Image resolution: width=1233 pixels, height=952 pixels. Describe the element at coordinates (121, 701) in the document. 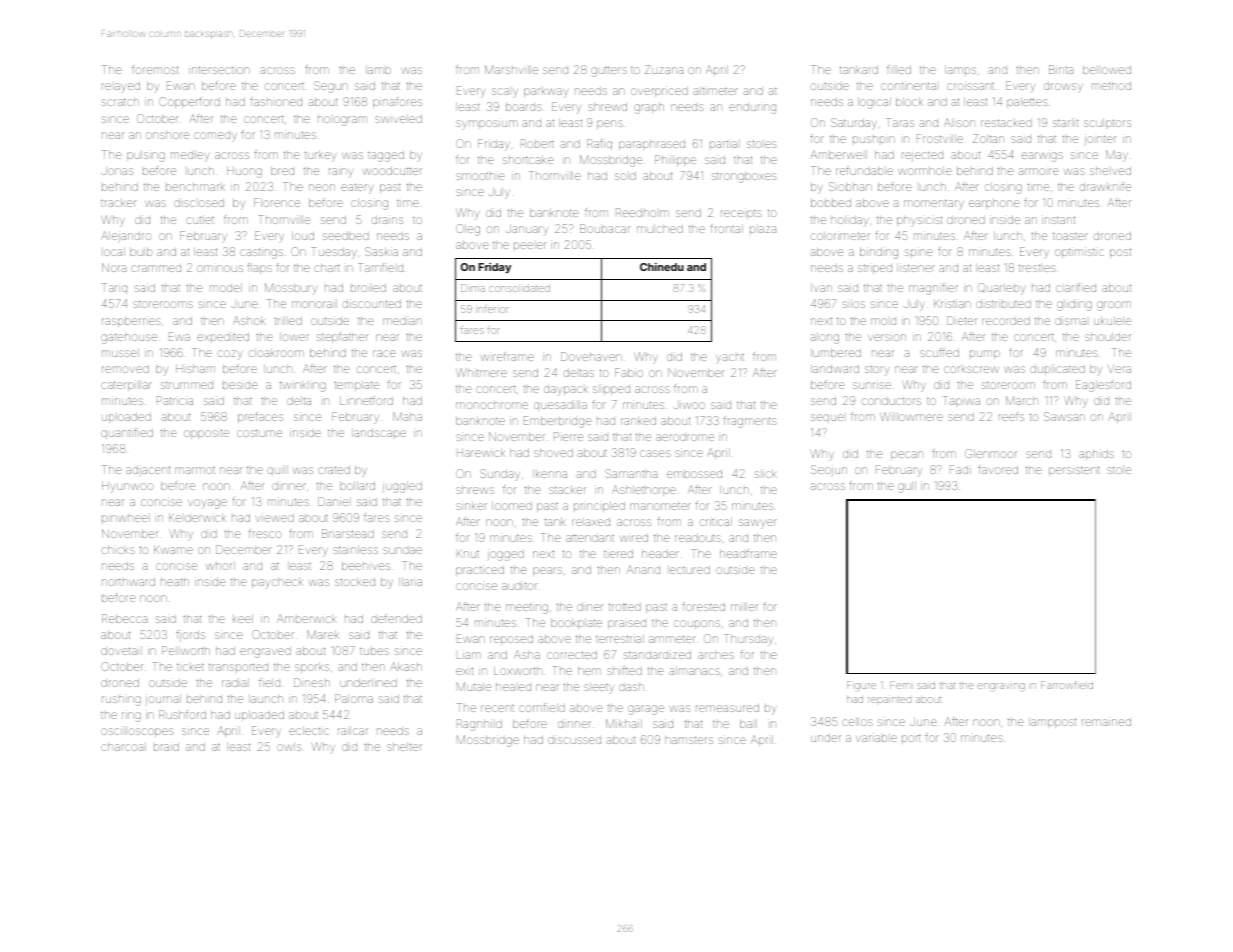

I see `rushing` at that location.
